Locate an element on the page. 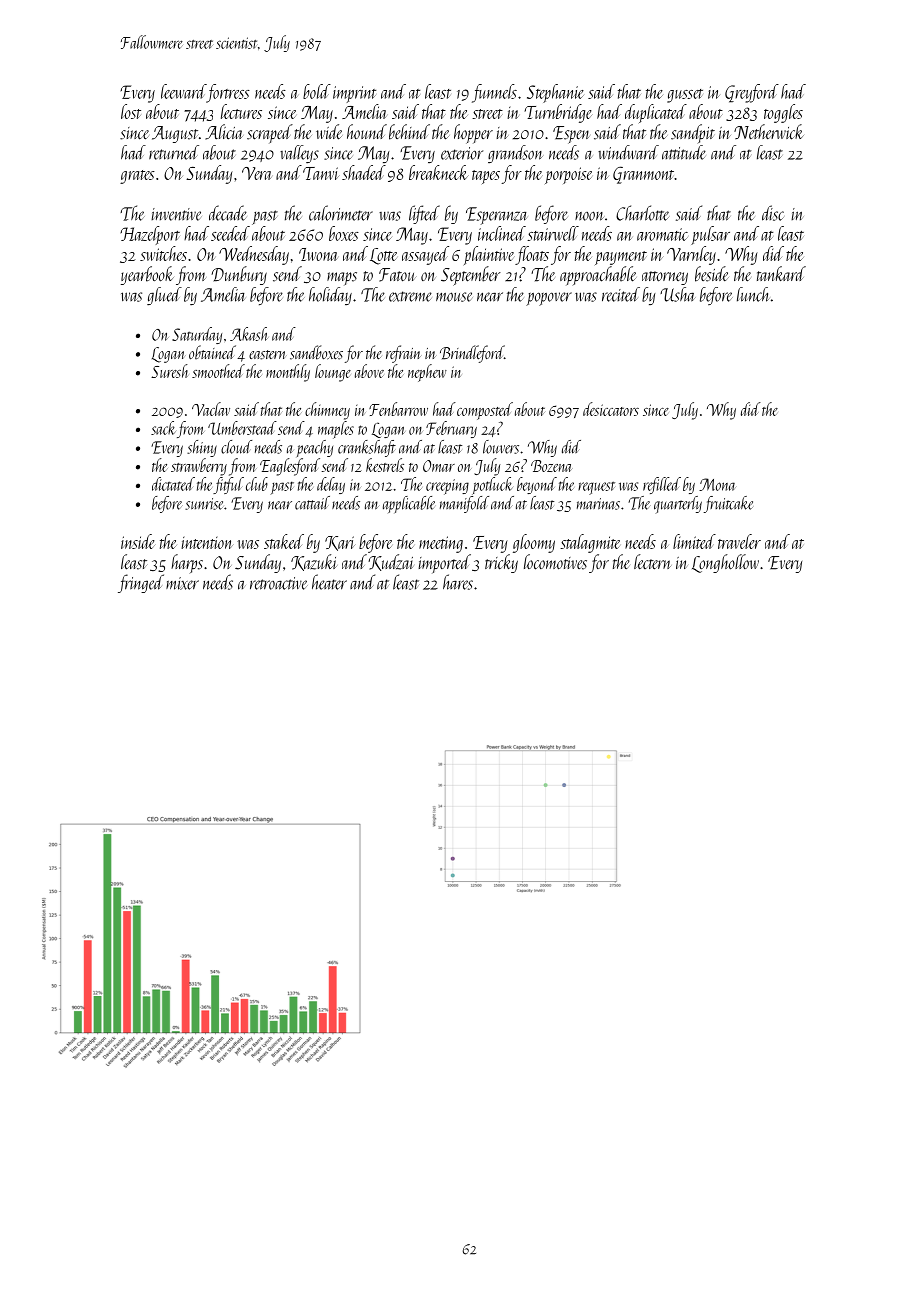 The image size is (924, 1308). seeded is located at coordinates (230, 233).
